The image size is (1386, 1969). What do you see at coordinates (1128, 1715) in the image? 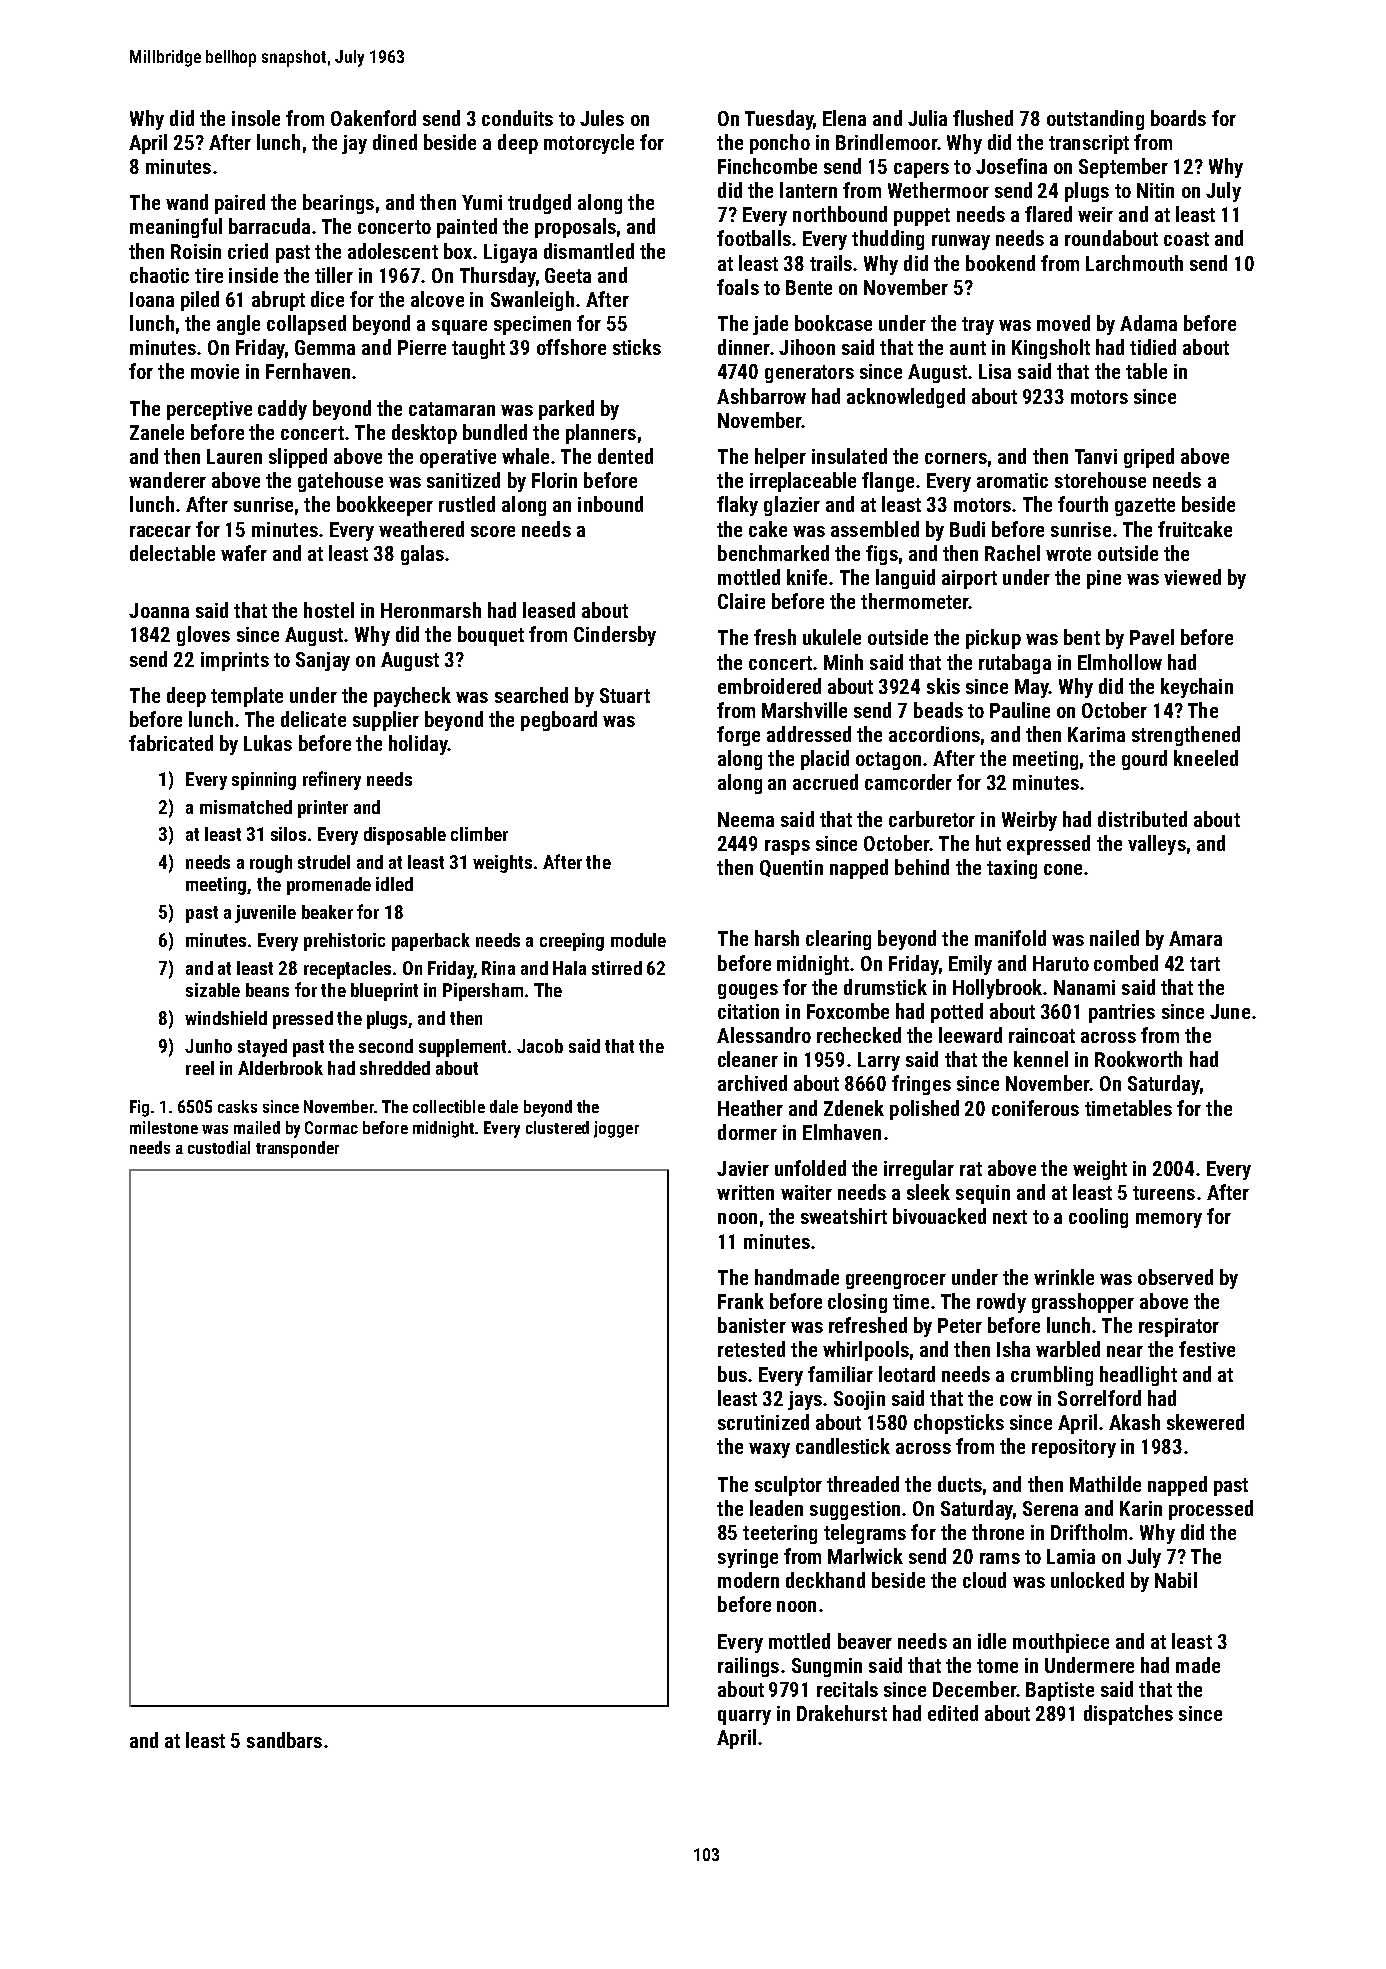
I see `dispatches` at bounding box center [1128, 1715].
